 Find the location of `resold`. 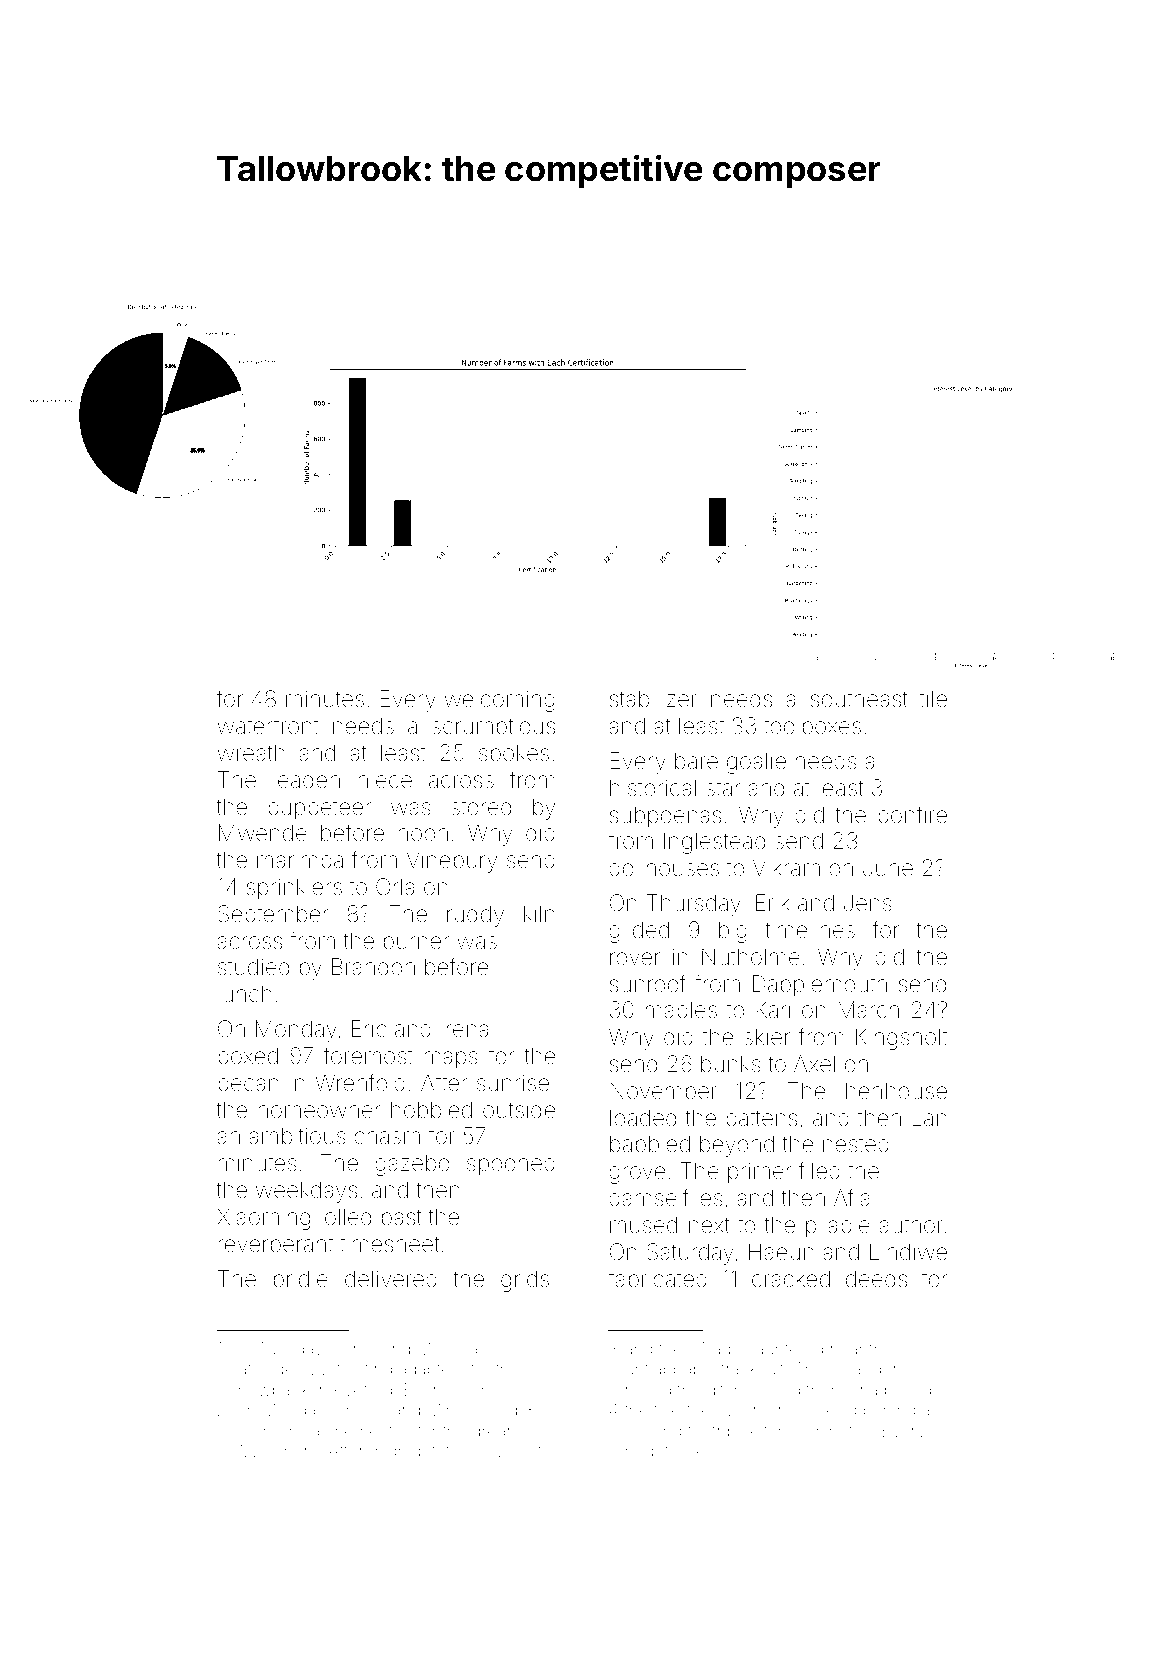

resold is located at coordinates (648, 1389).
